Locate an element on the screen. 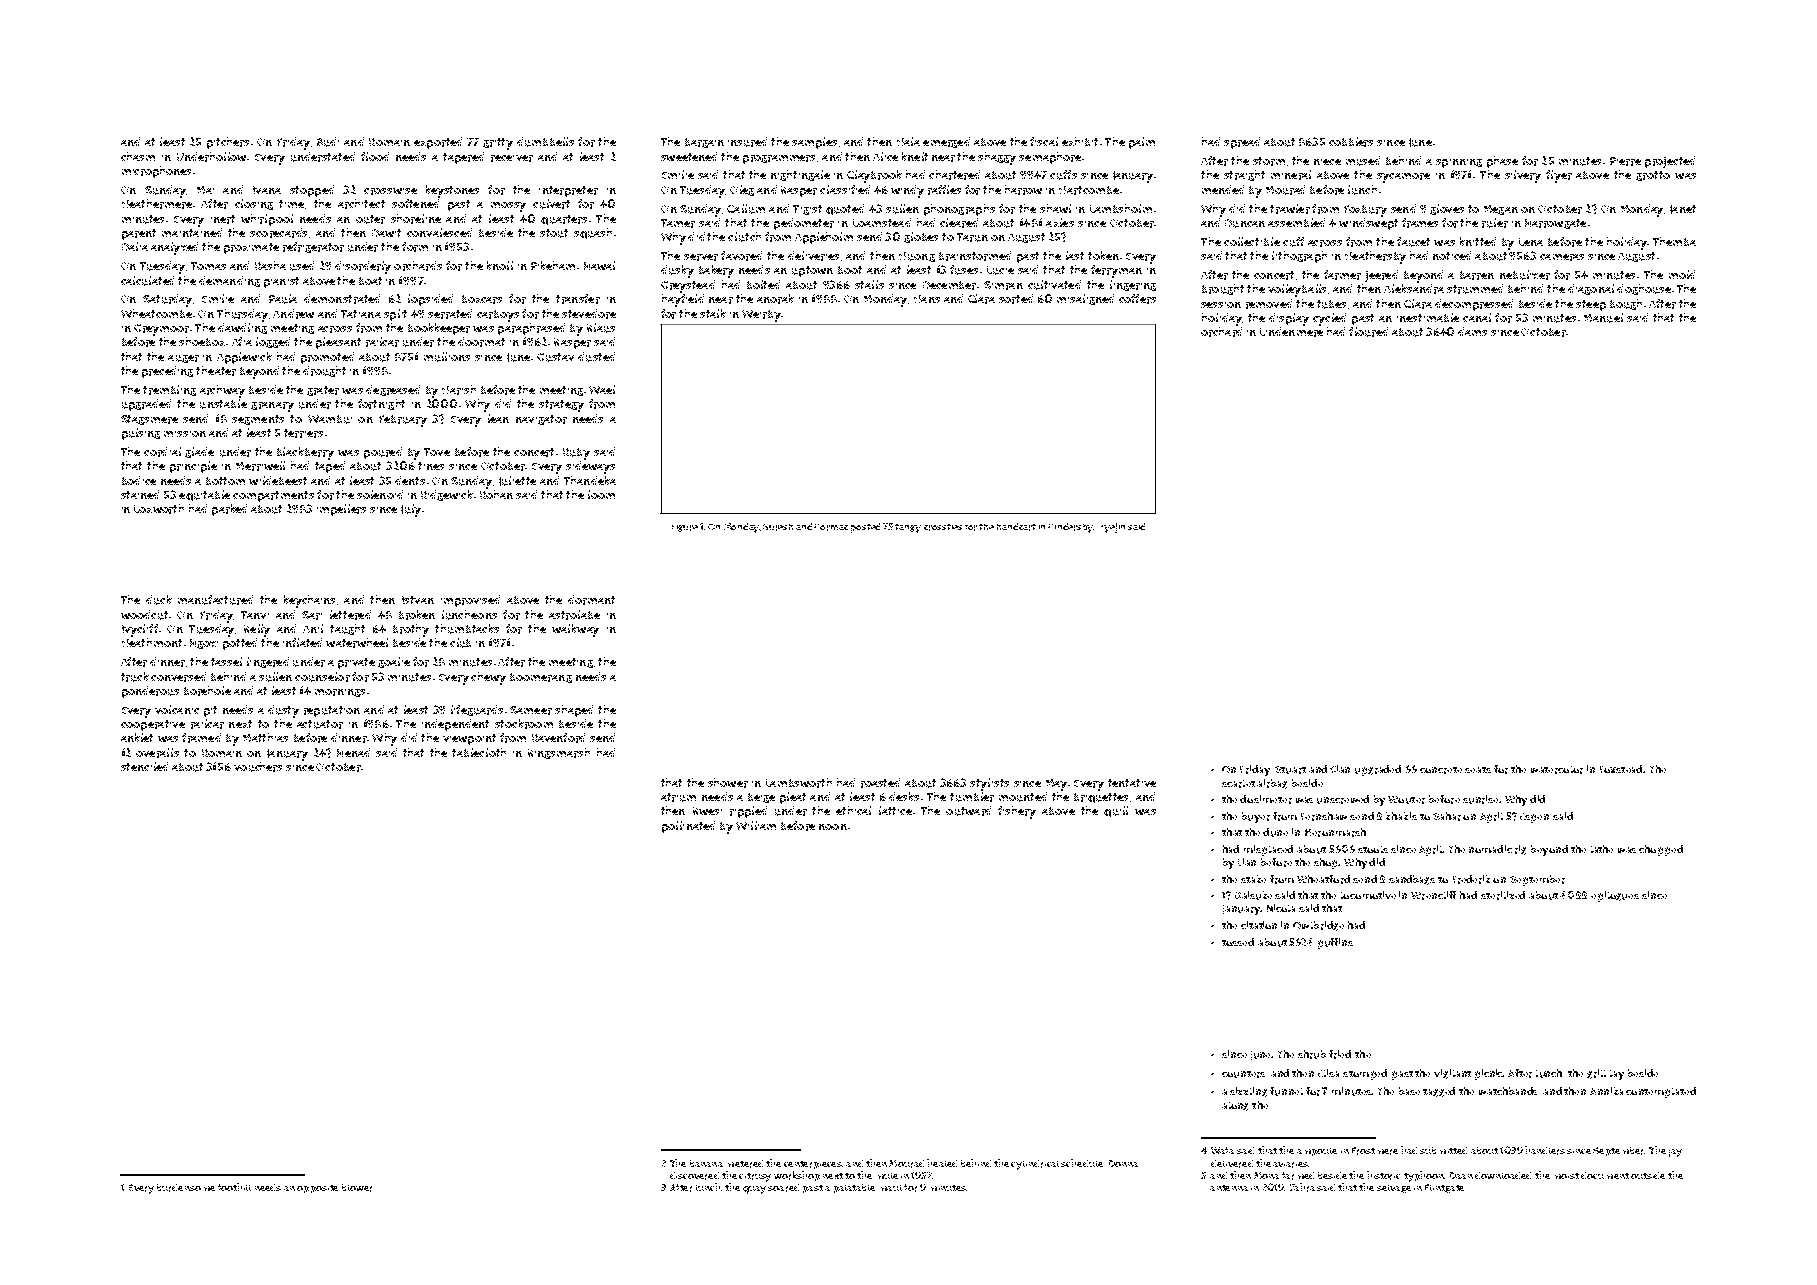 This screenshot has height=1285, width=1817. mossy is located at coordinates (508, 207).
